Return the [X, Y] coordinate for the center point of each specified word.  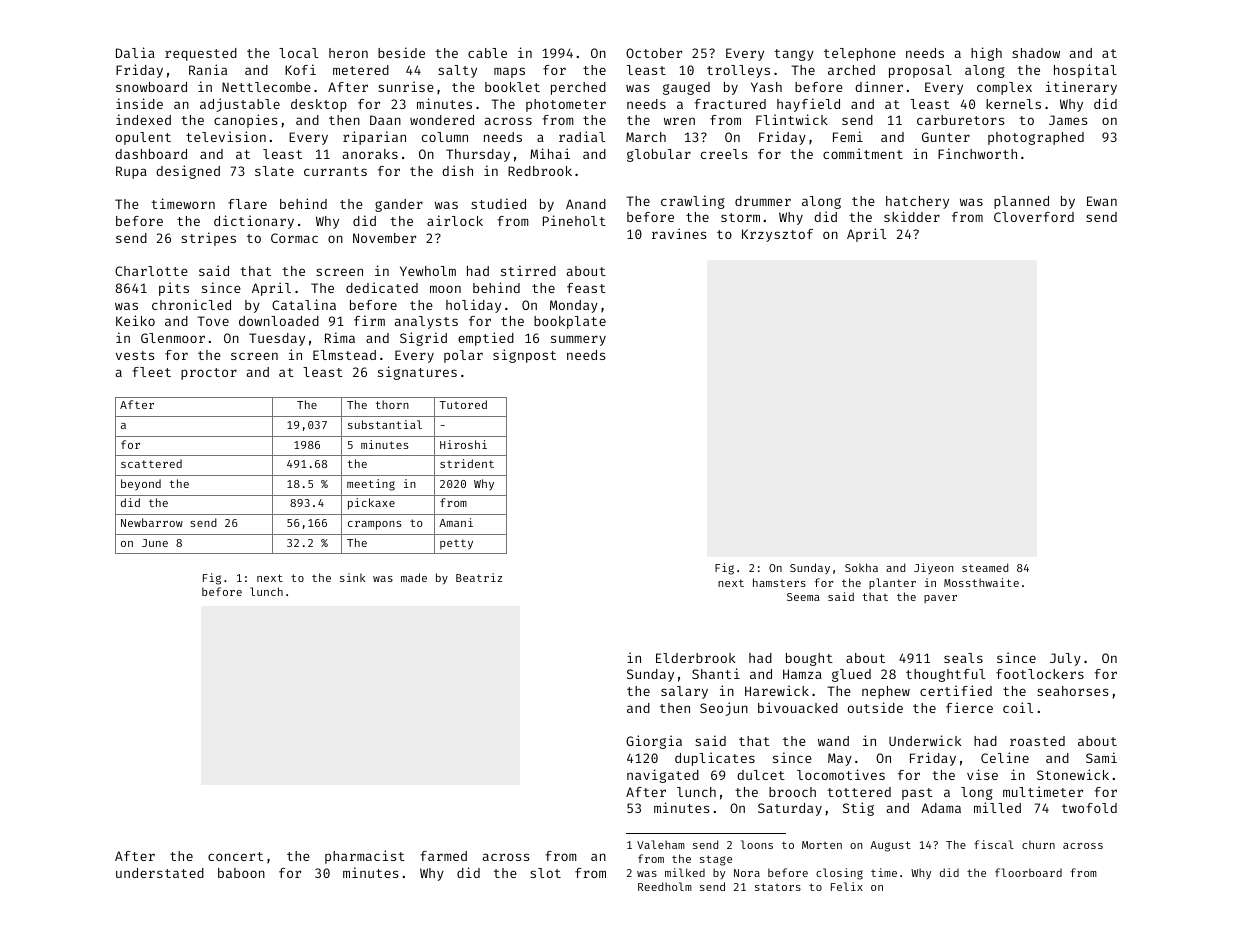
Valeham [661, 844]
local [298, 53]
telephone [860, 54]
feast [586, 288]
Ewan [1102, 201]
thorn [392, 404]
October [654, 53]
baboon [241, 873]
